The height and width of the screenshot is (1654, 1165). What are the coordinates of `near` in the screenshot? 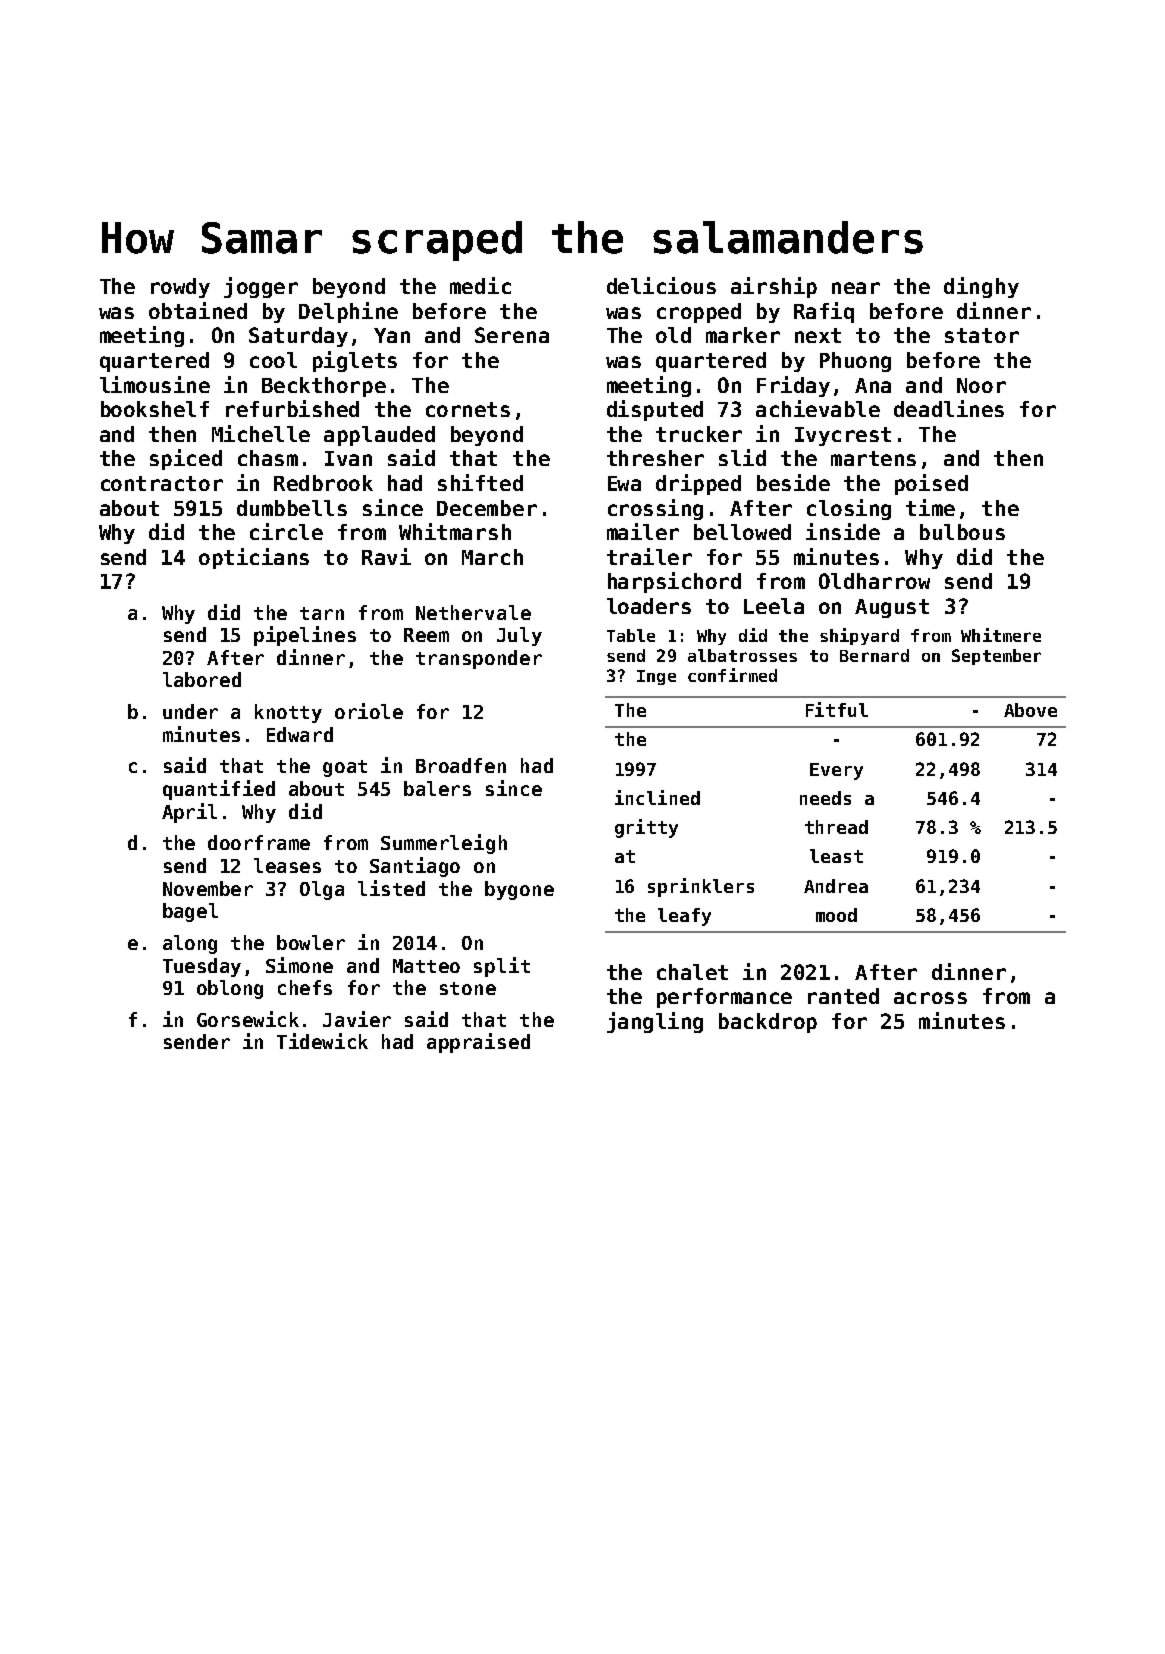 It's located at (856, 288).
